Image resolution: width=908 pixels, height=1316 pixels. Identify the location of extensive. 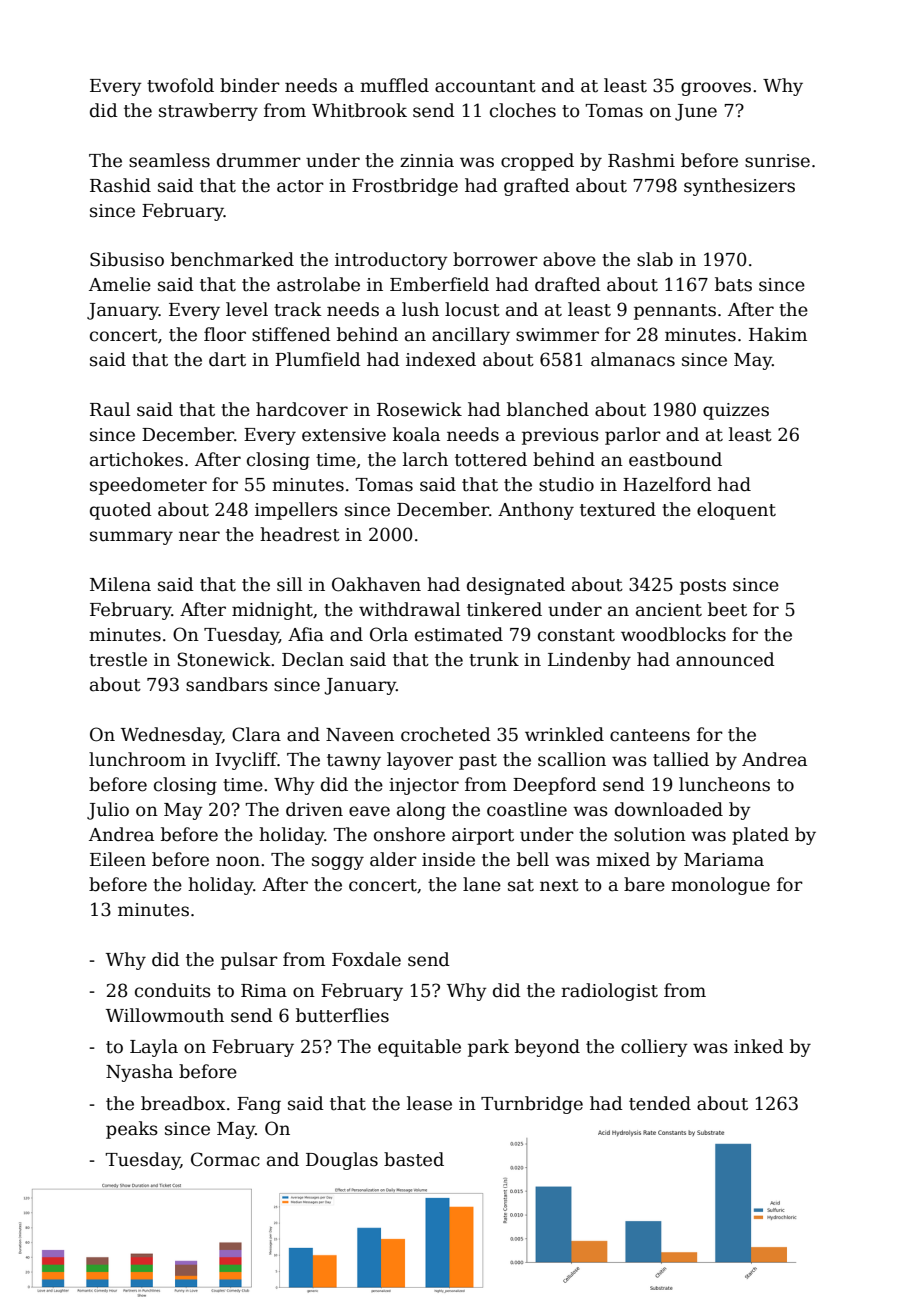
(344, 435).
